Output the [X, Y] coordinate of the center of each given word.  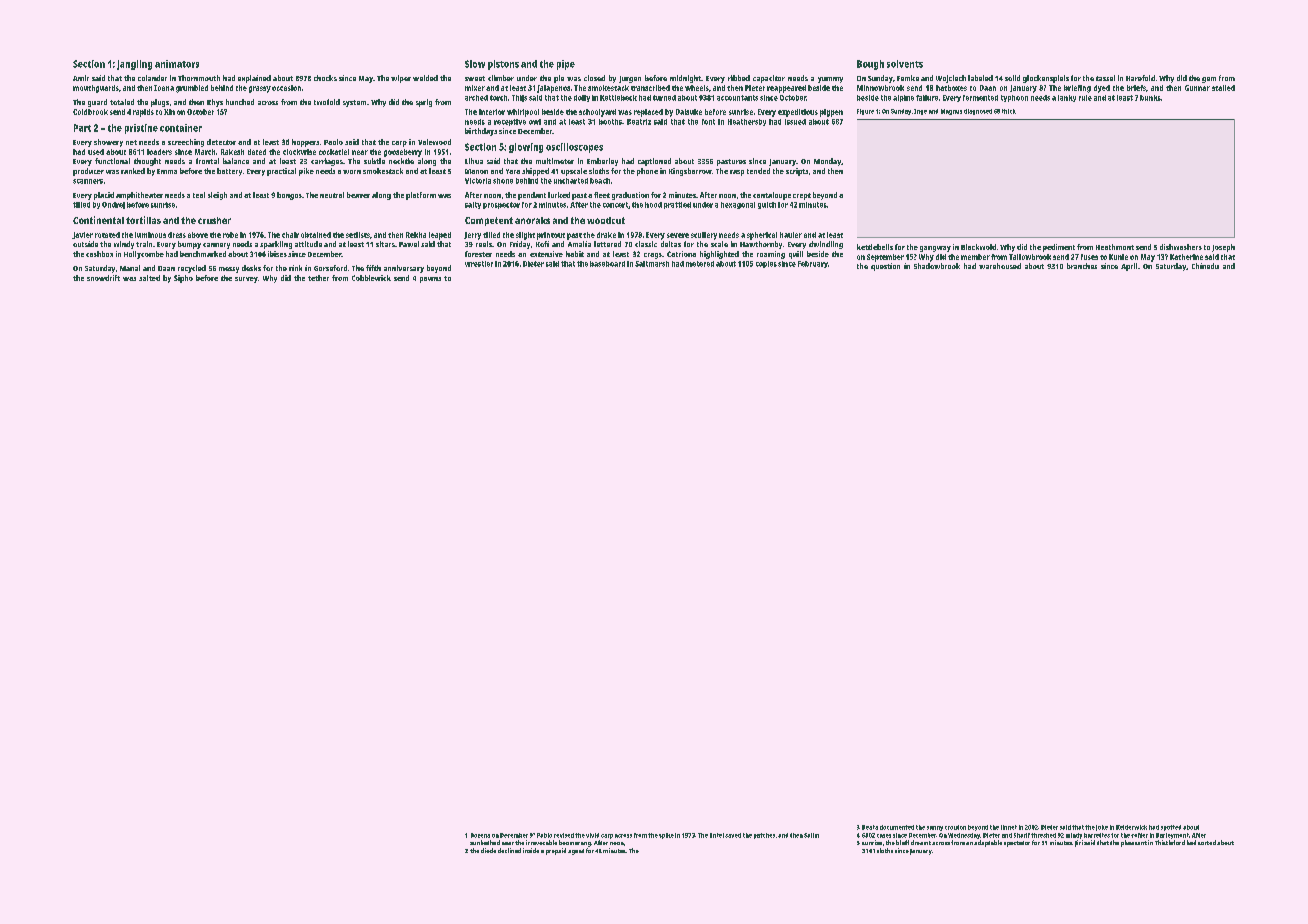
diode [488, 850]
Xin [169, 112]
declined [509, 850]
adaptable [988, 843]
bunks [1150, 98]
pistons [503, 65]
